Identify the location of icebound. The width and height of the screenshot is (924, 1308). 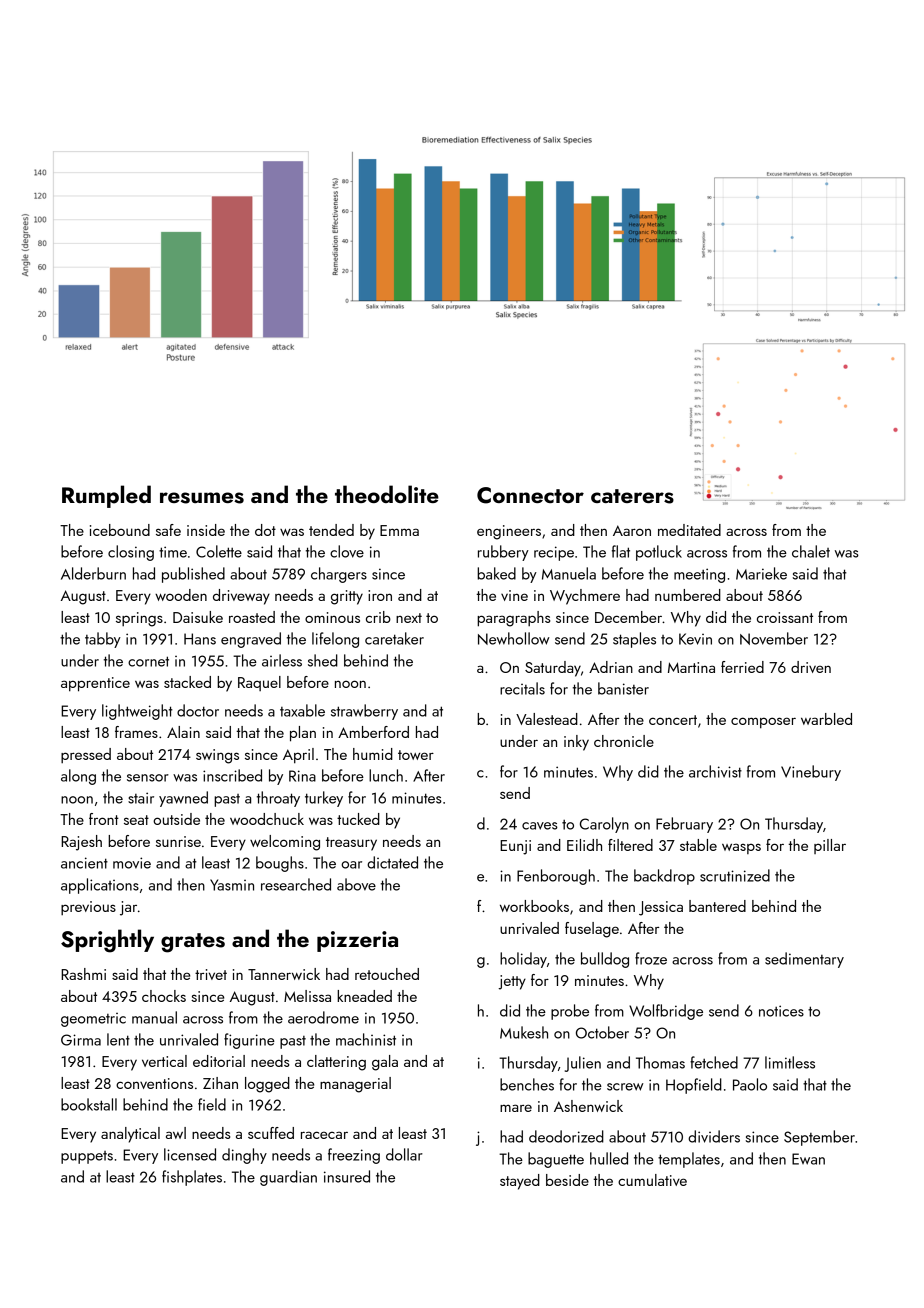
(120, 530).
